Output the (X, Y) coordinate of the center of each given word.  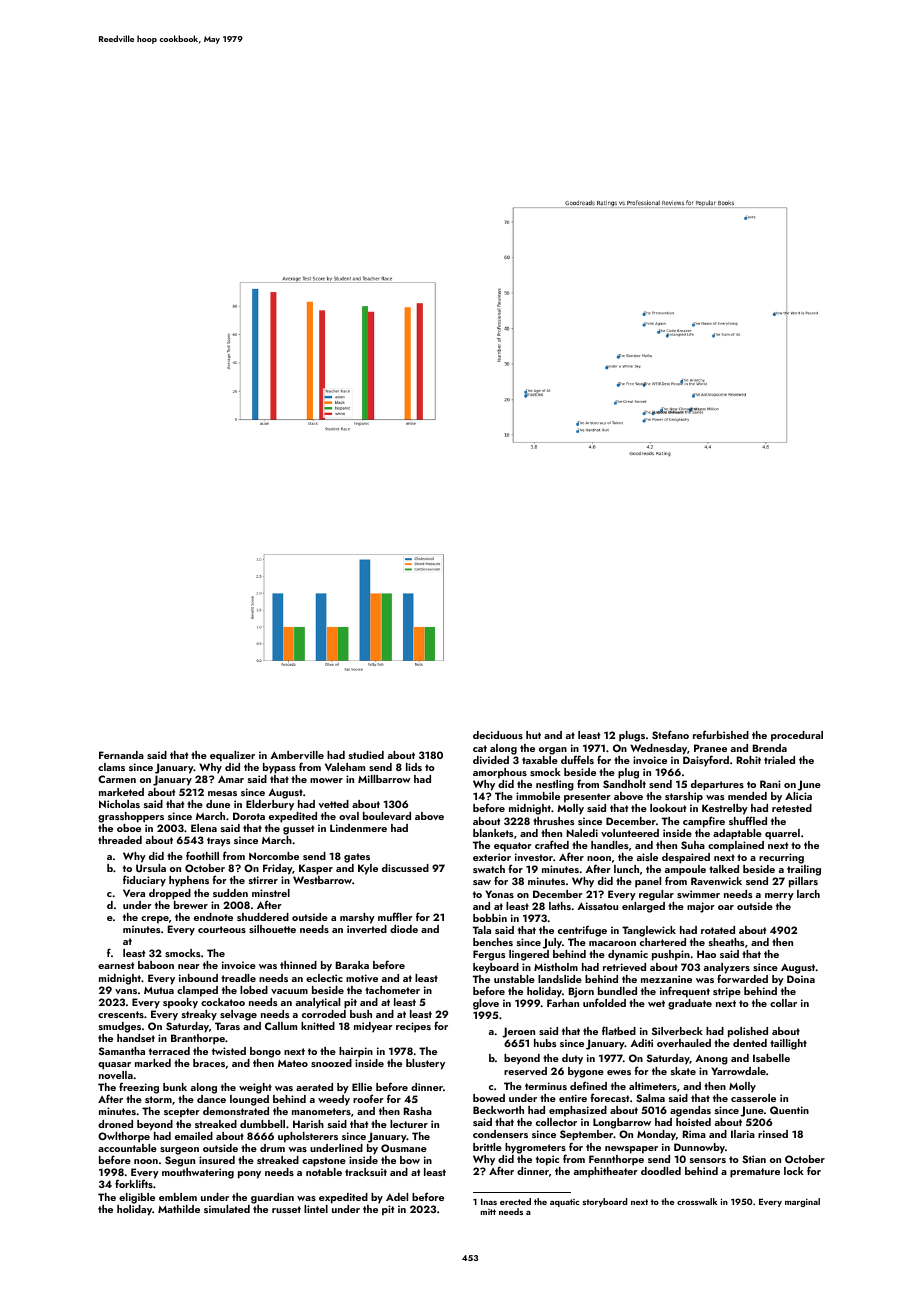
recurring (781, 858)
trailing (804, 870)
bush (361, 1014)
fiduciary (144, 881)
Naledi (582, 833)
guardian (272, 1198)
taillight (788, 1044)
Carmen (117, 779)
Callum (281, 1026)
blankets (493, 833)
